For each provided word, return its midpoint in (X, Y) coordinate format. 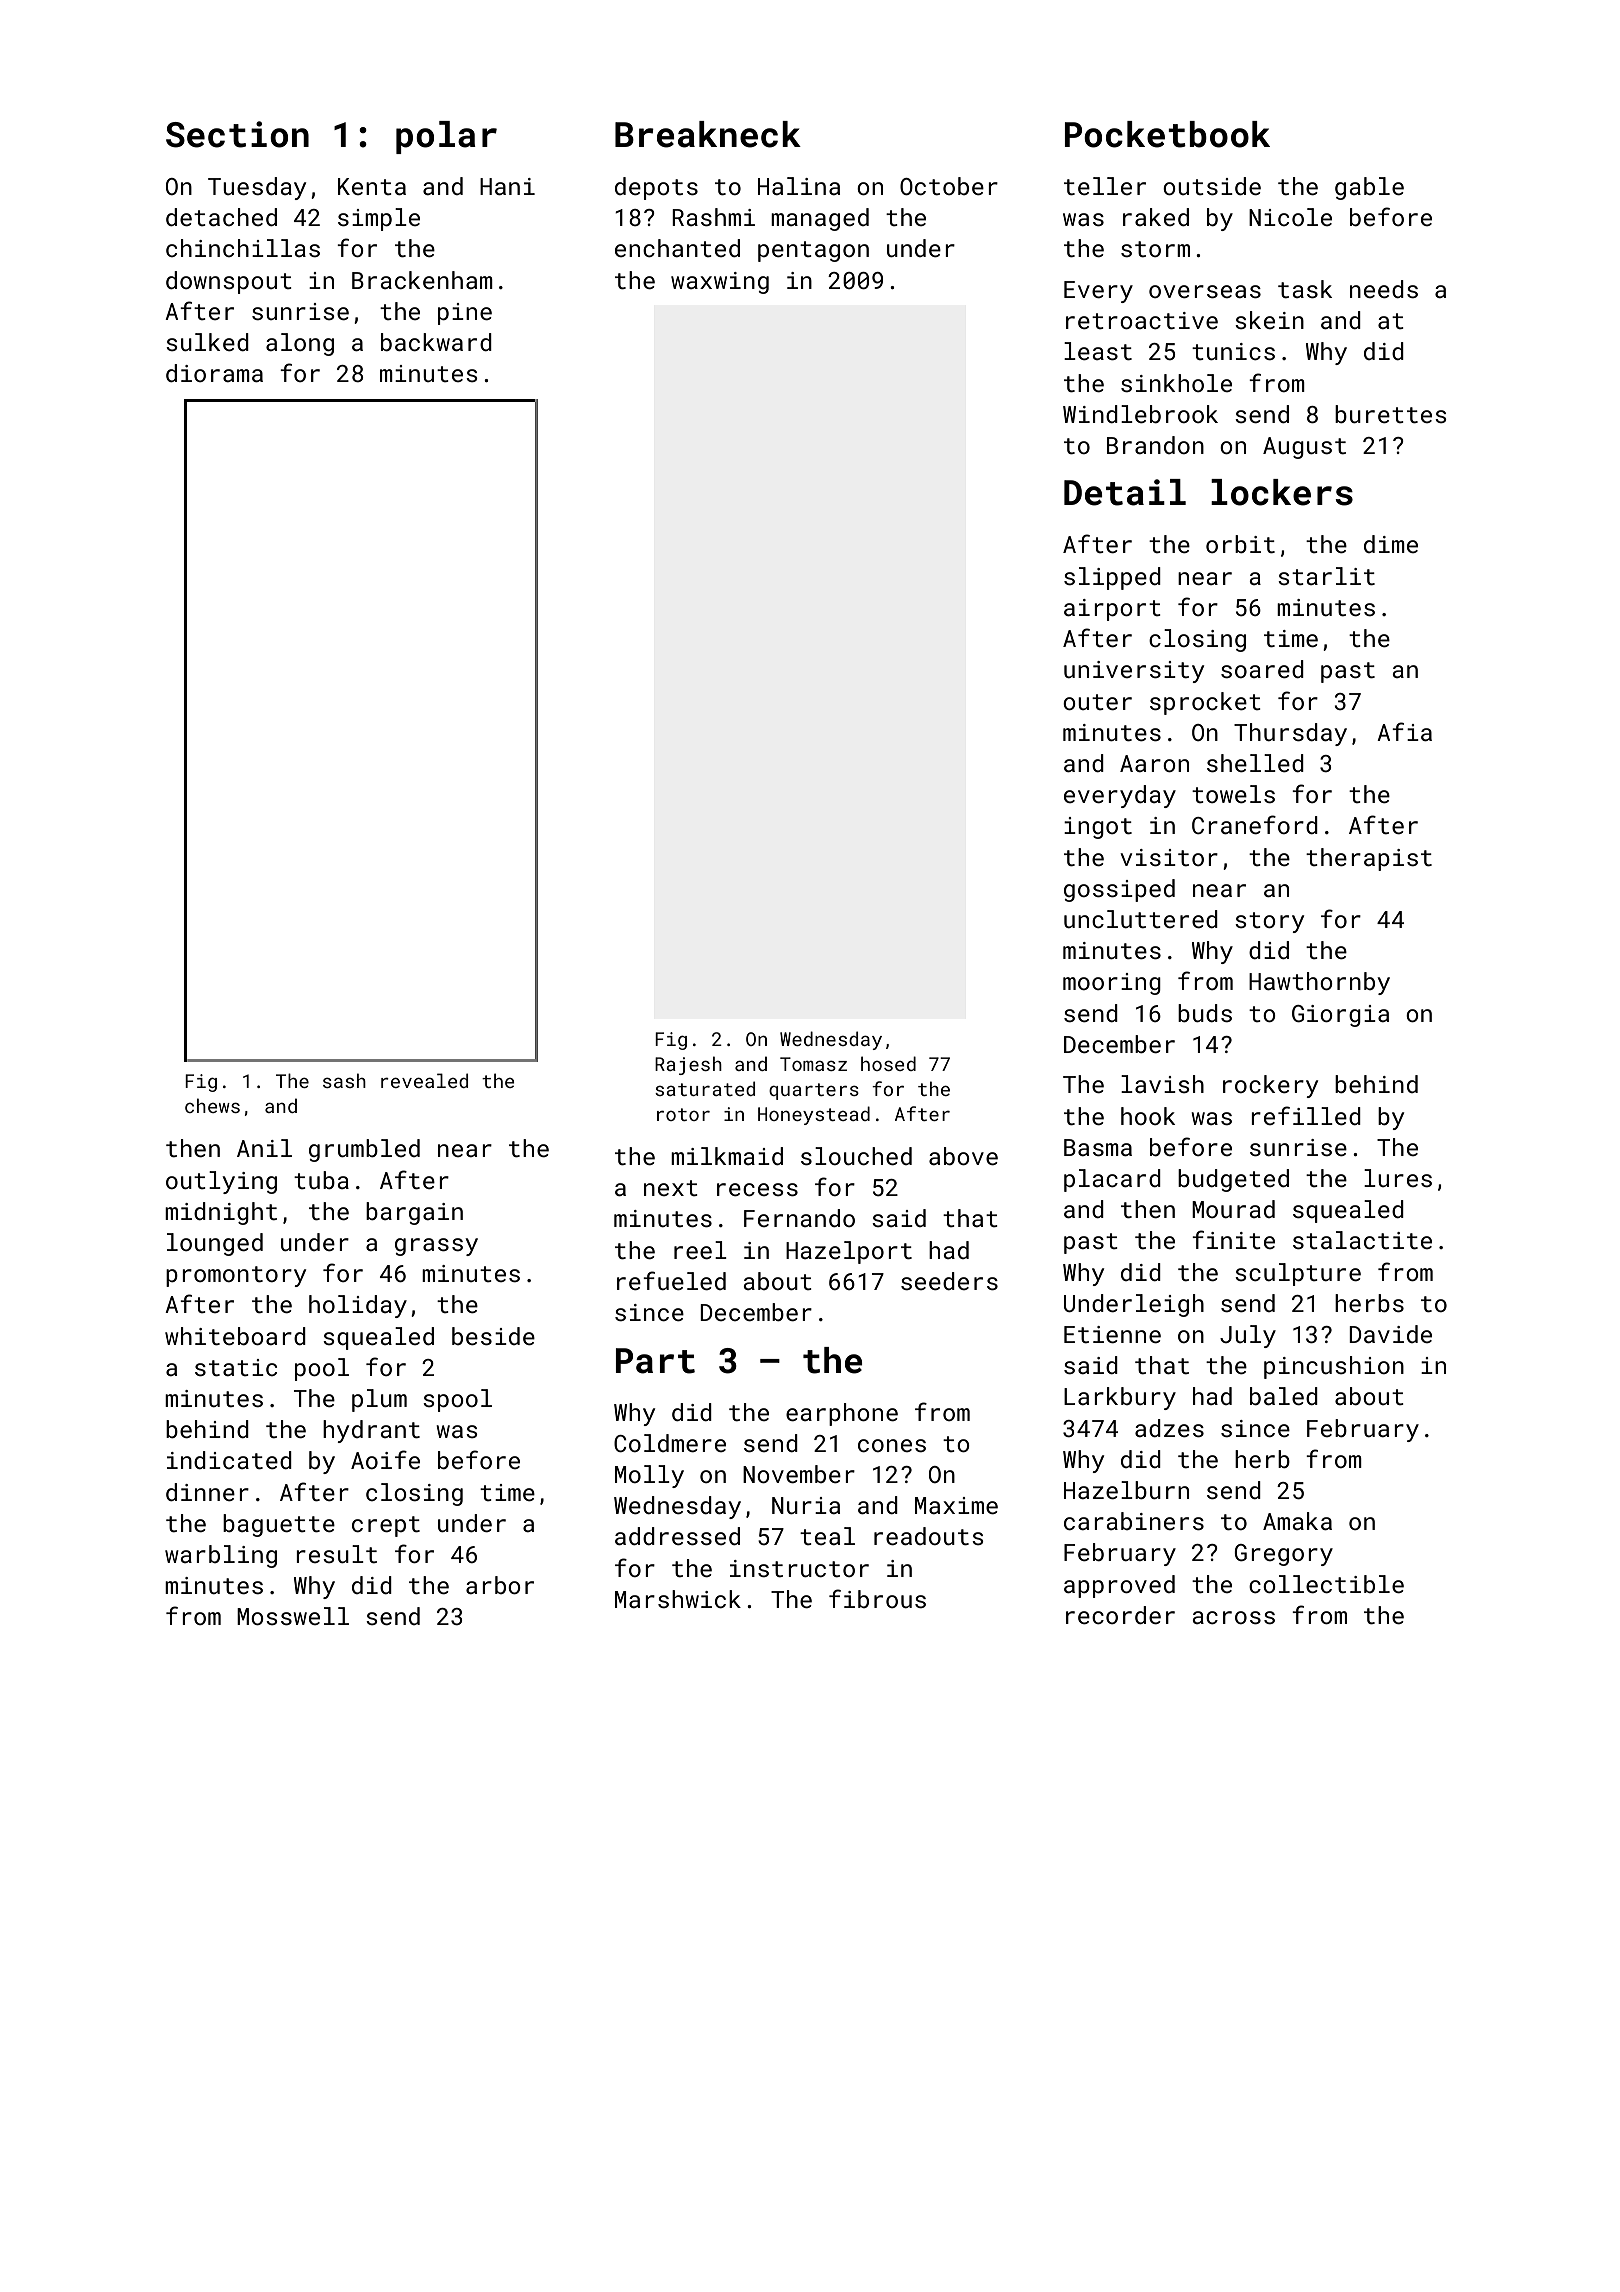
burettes (1391, 414)
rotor (683, 1114)
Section (237, 134)
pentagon (813, 251)
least (1098, 351)
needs (1384, 289)
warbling (221, 1556)
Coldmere (670, 1443)
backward (436, 342)
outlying (221, 1182)
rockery (1270, 1086)
